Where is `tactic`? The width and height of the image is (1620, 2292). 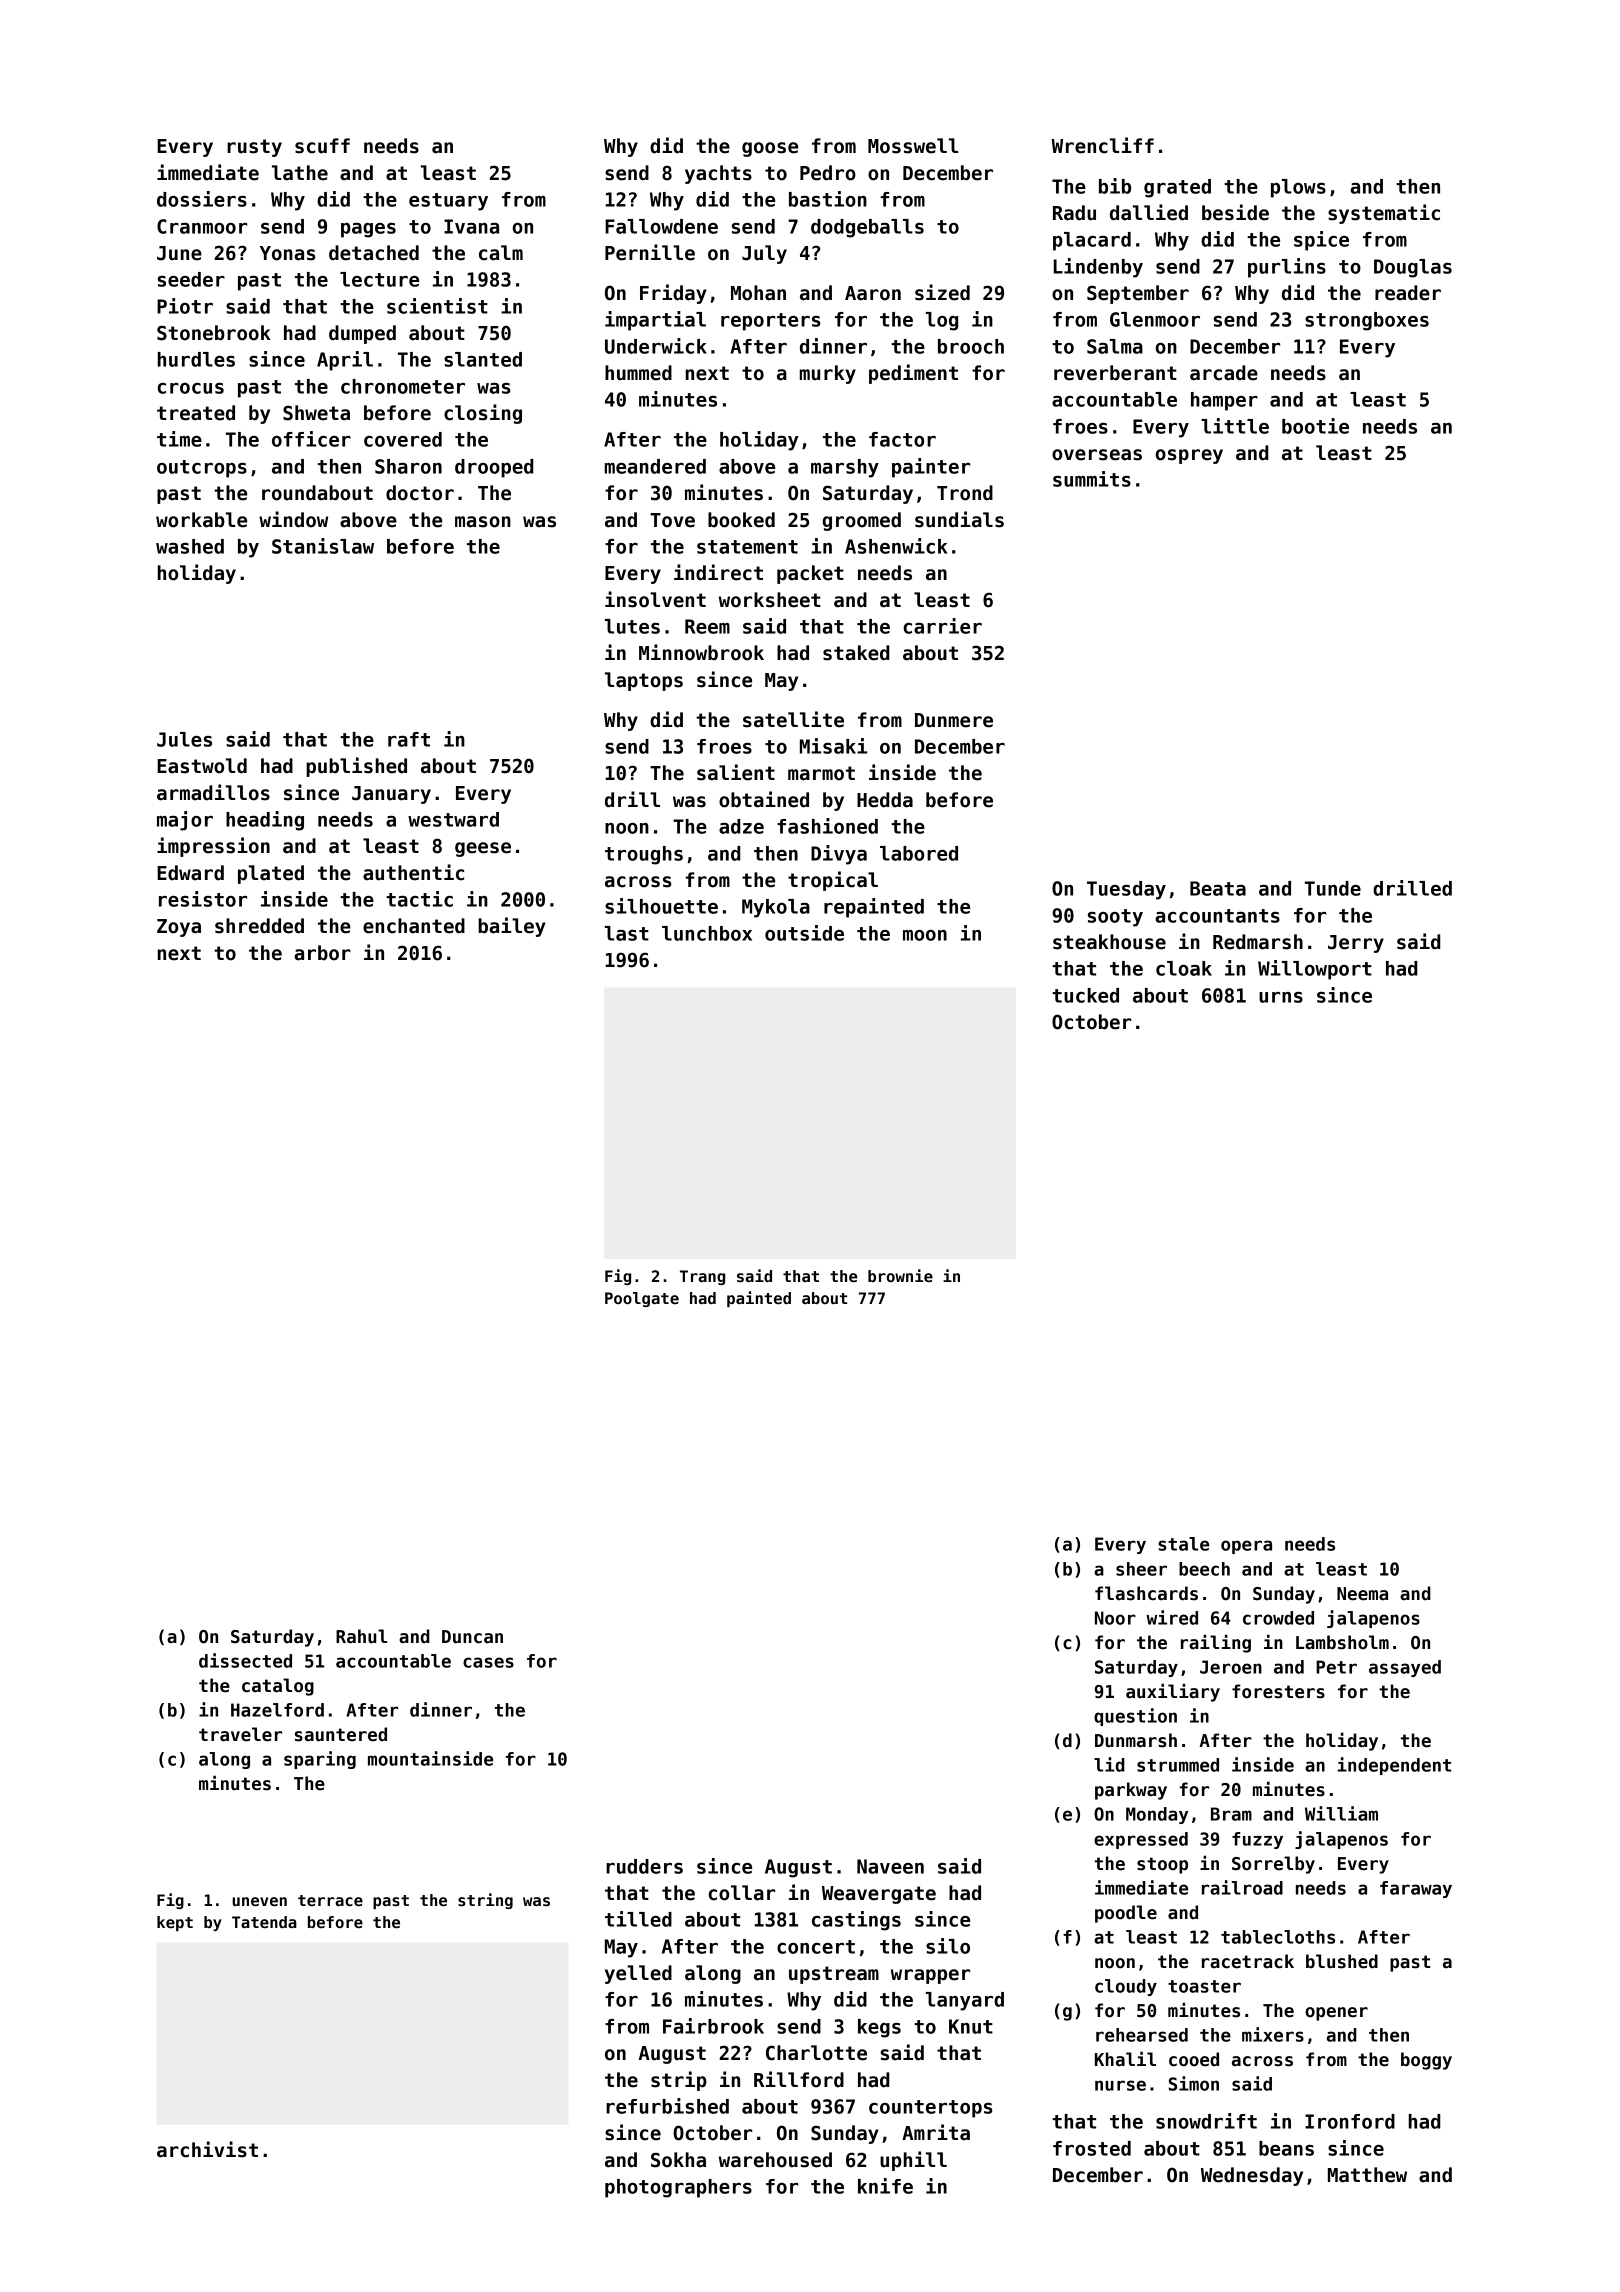
tactic is located at coordinates (419, 899).
